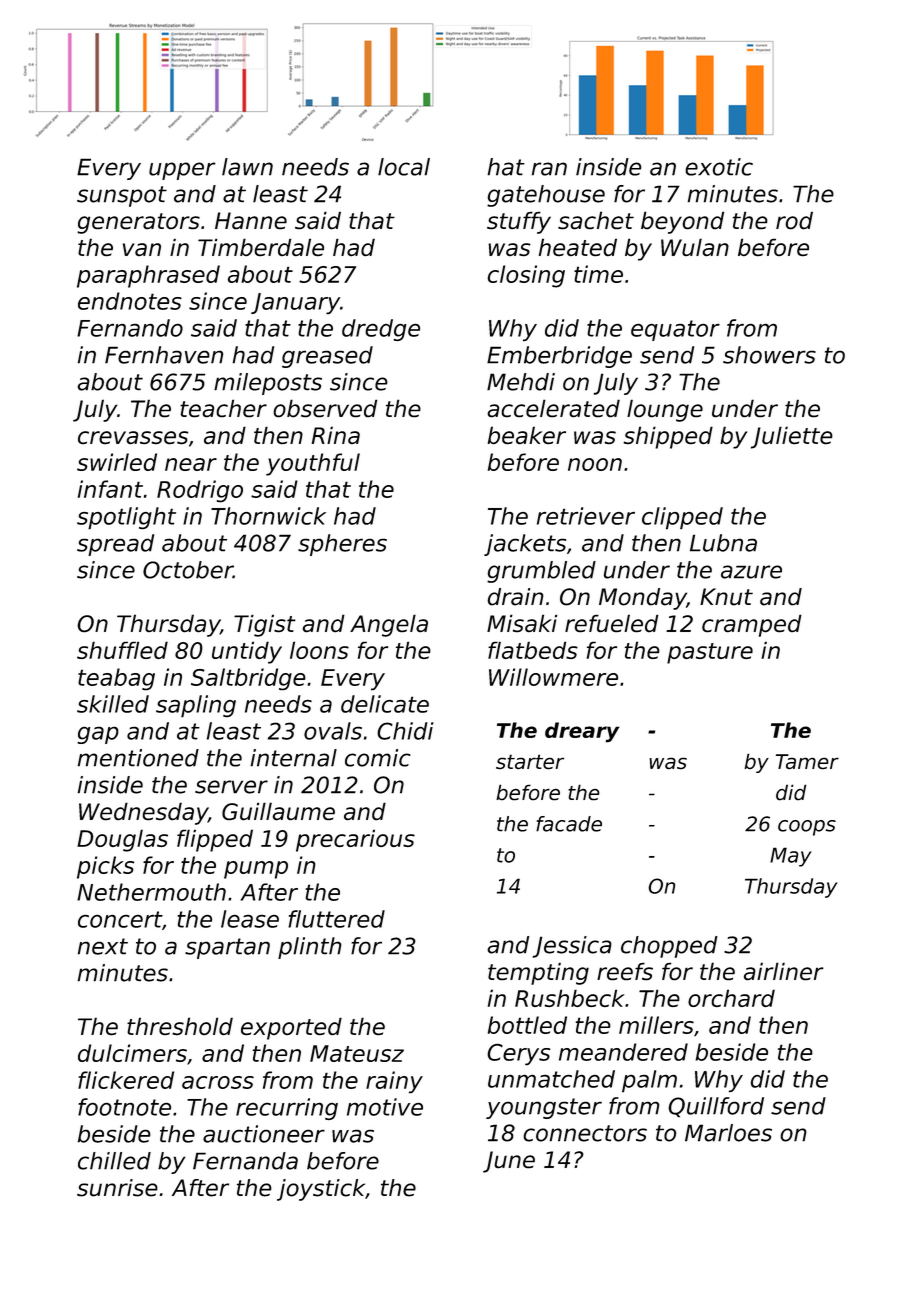  I want to click on mentioned, so click(138, 758).
